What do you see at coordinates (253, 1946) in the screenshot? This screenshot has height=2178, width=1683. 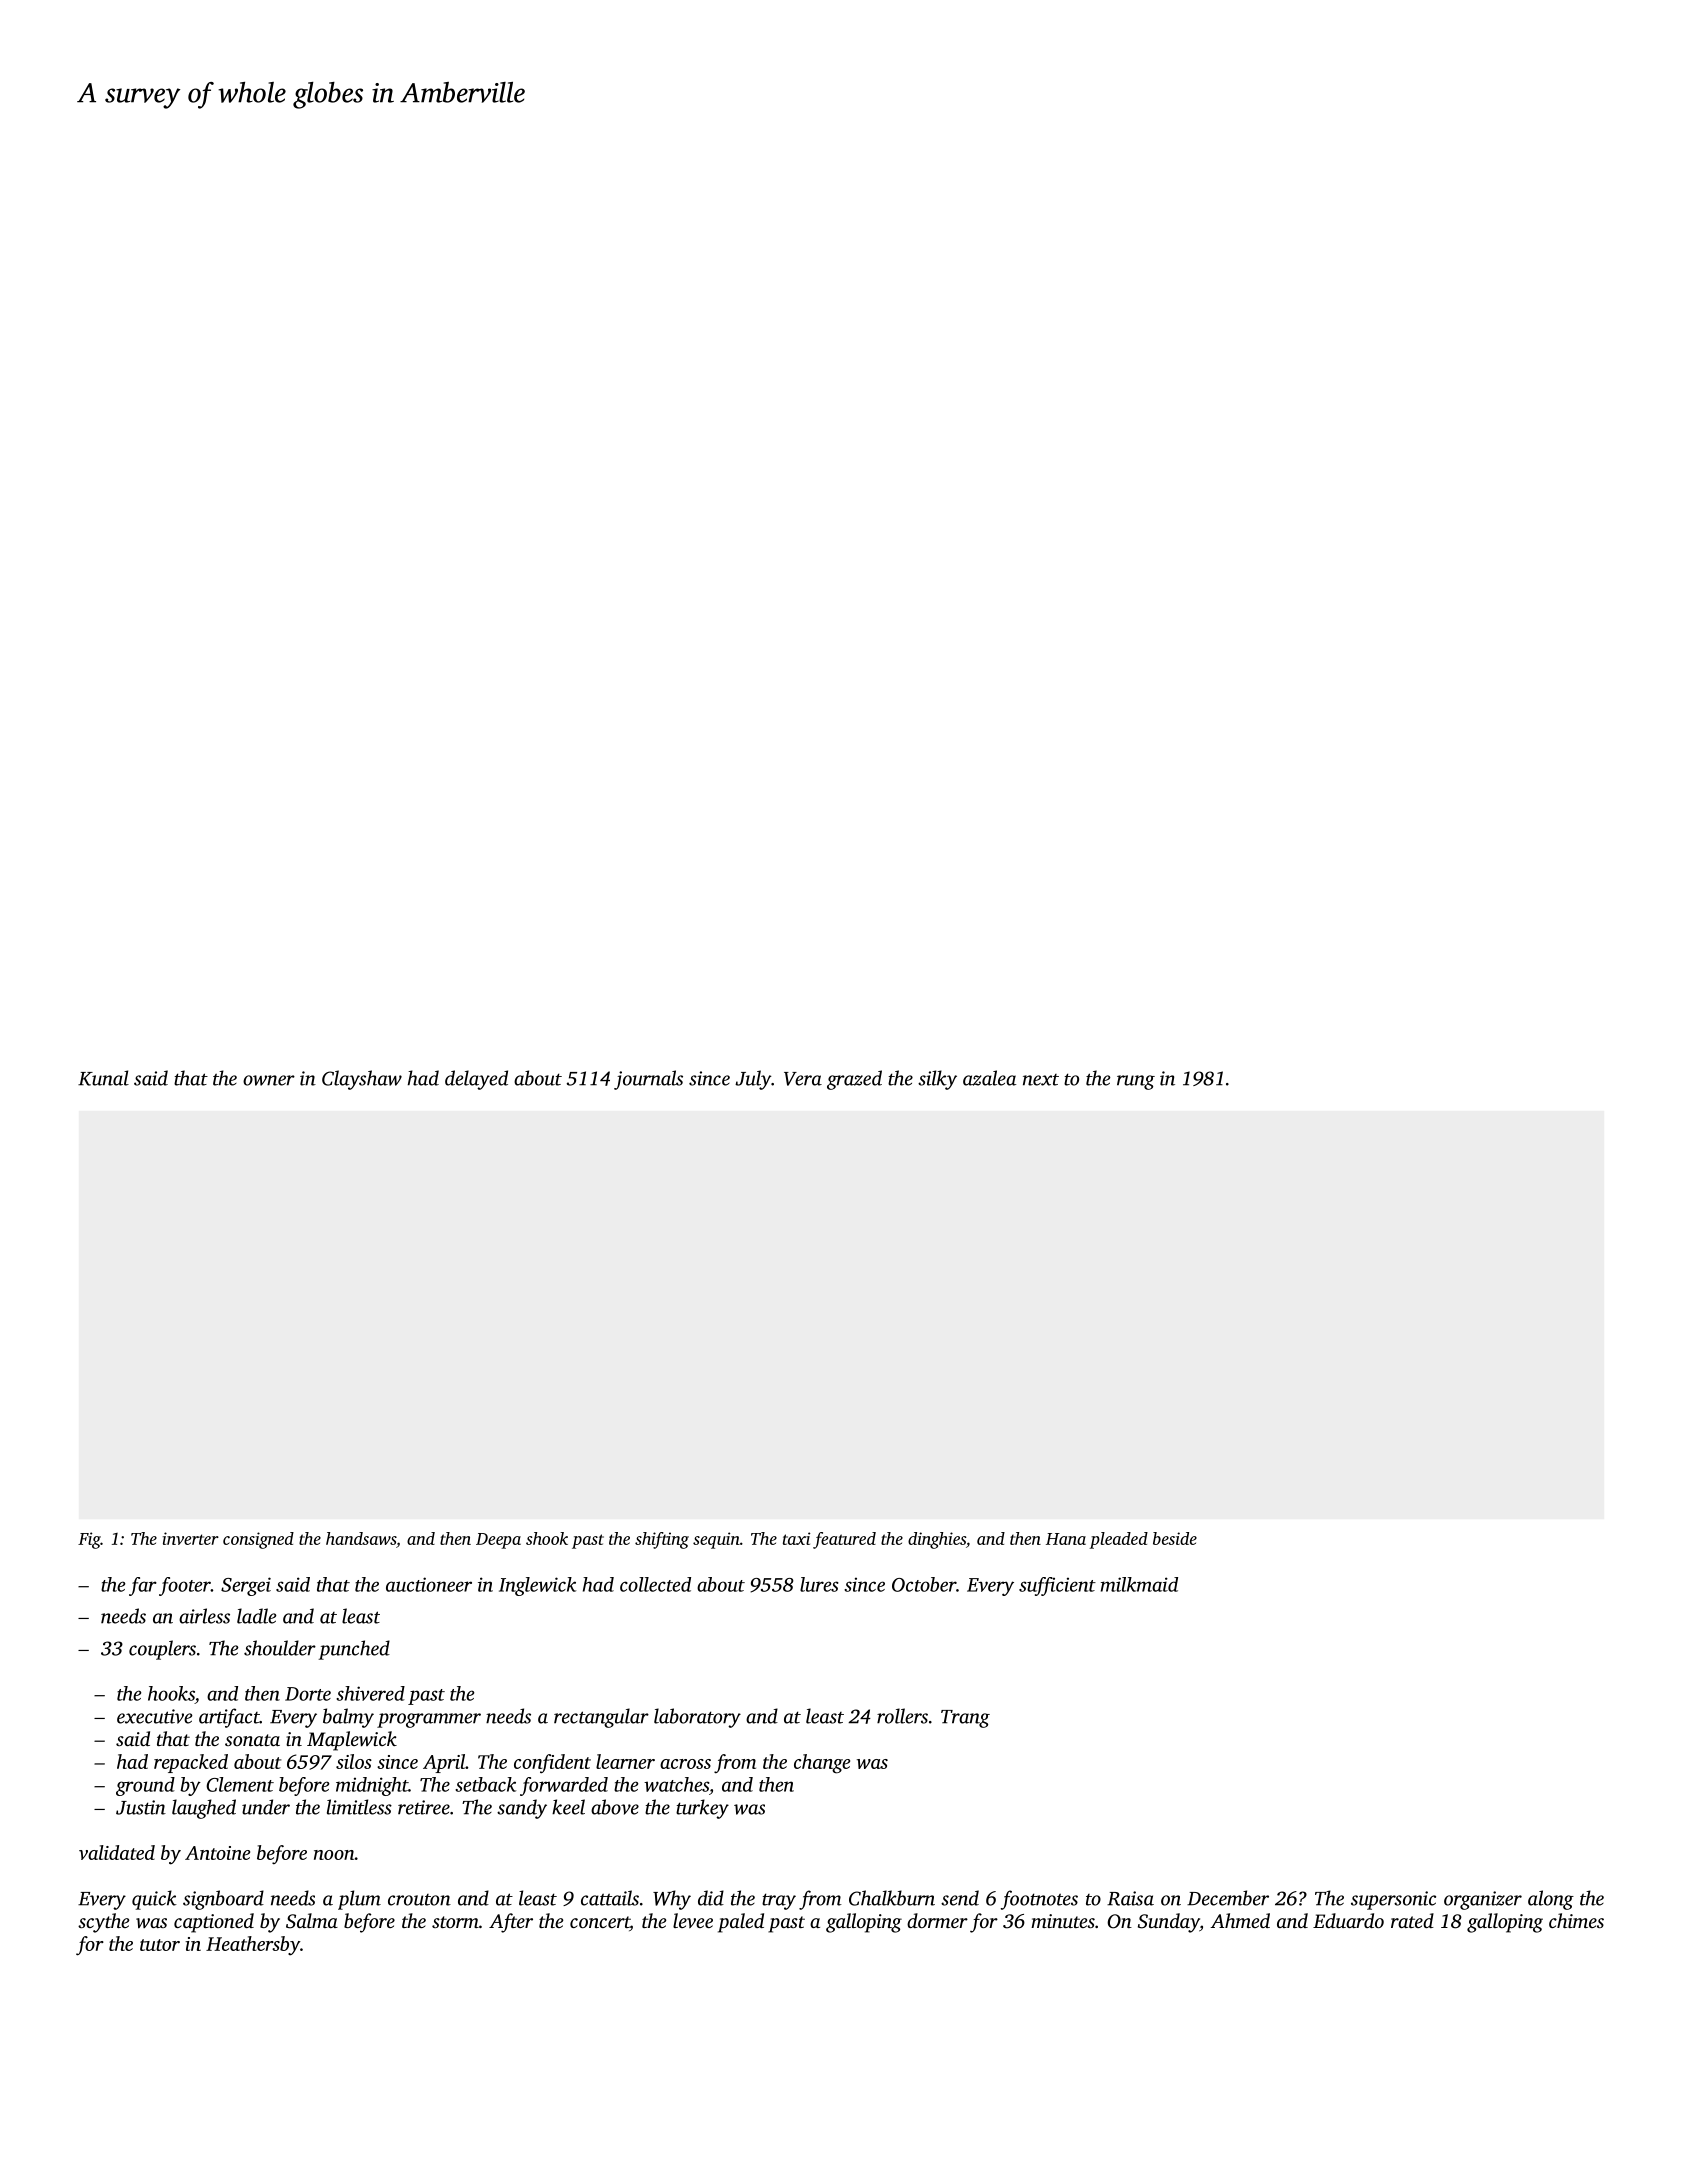 I see `Heathersby` at bounding box center [253, 1946].
